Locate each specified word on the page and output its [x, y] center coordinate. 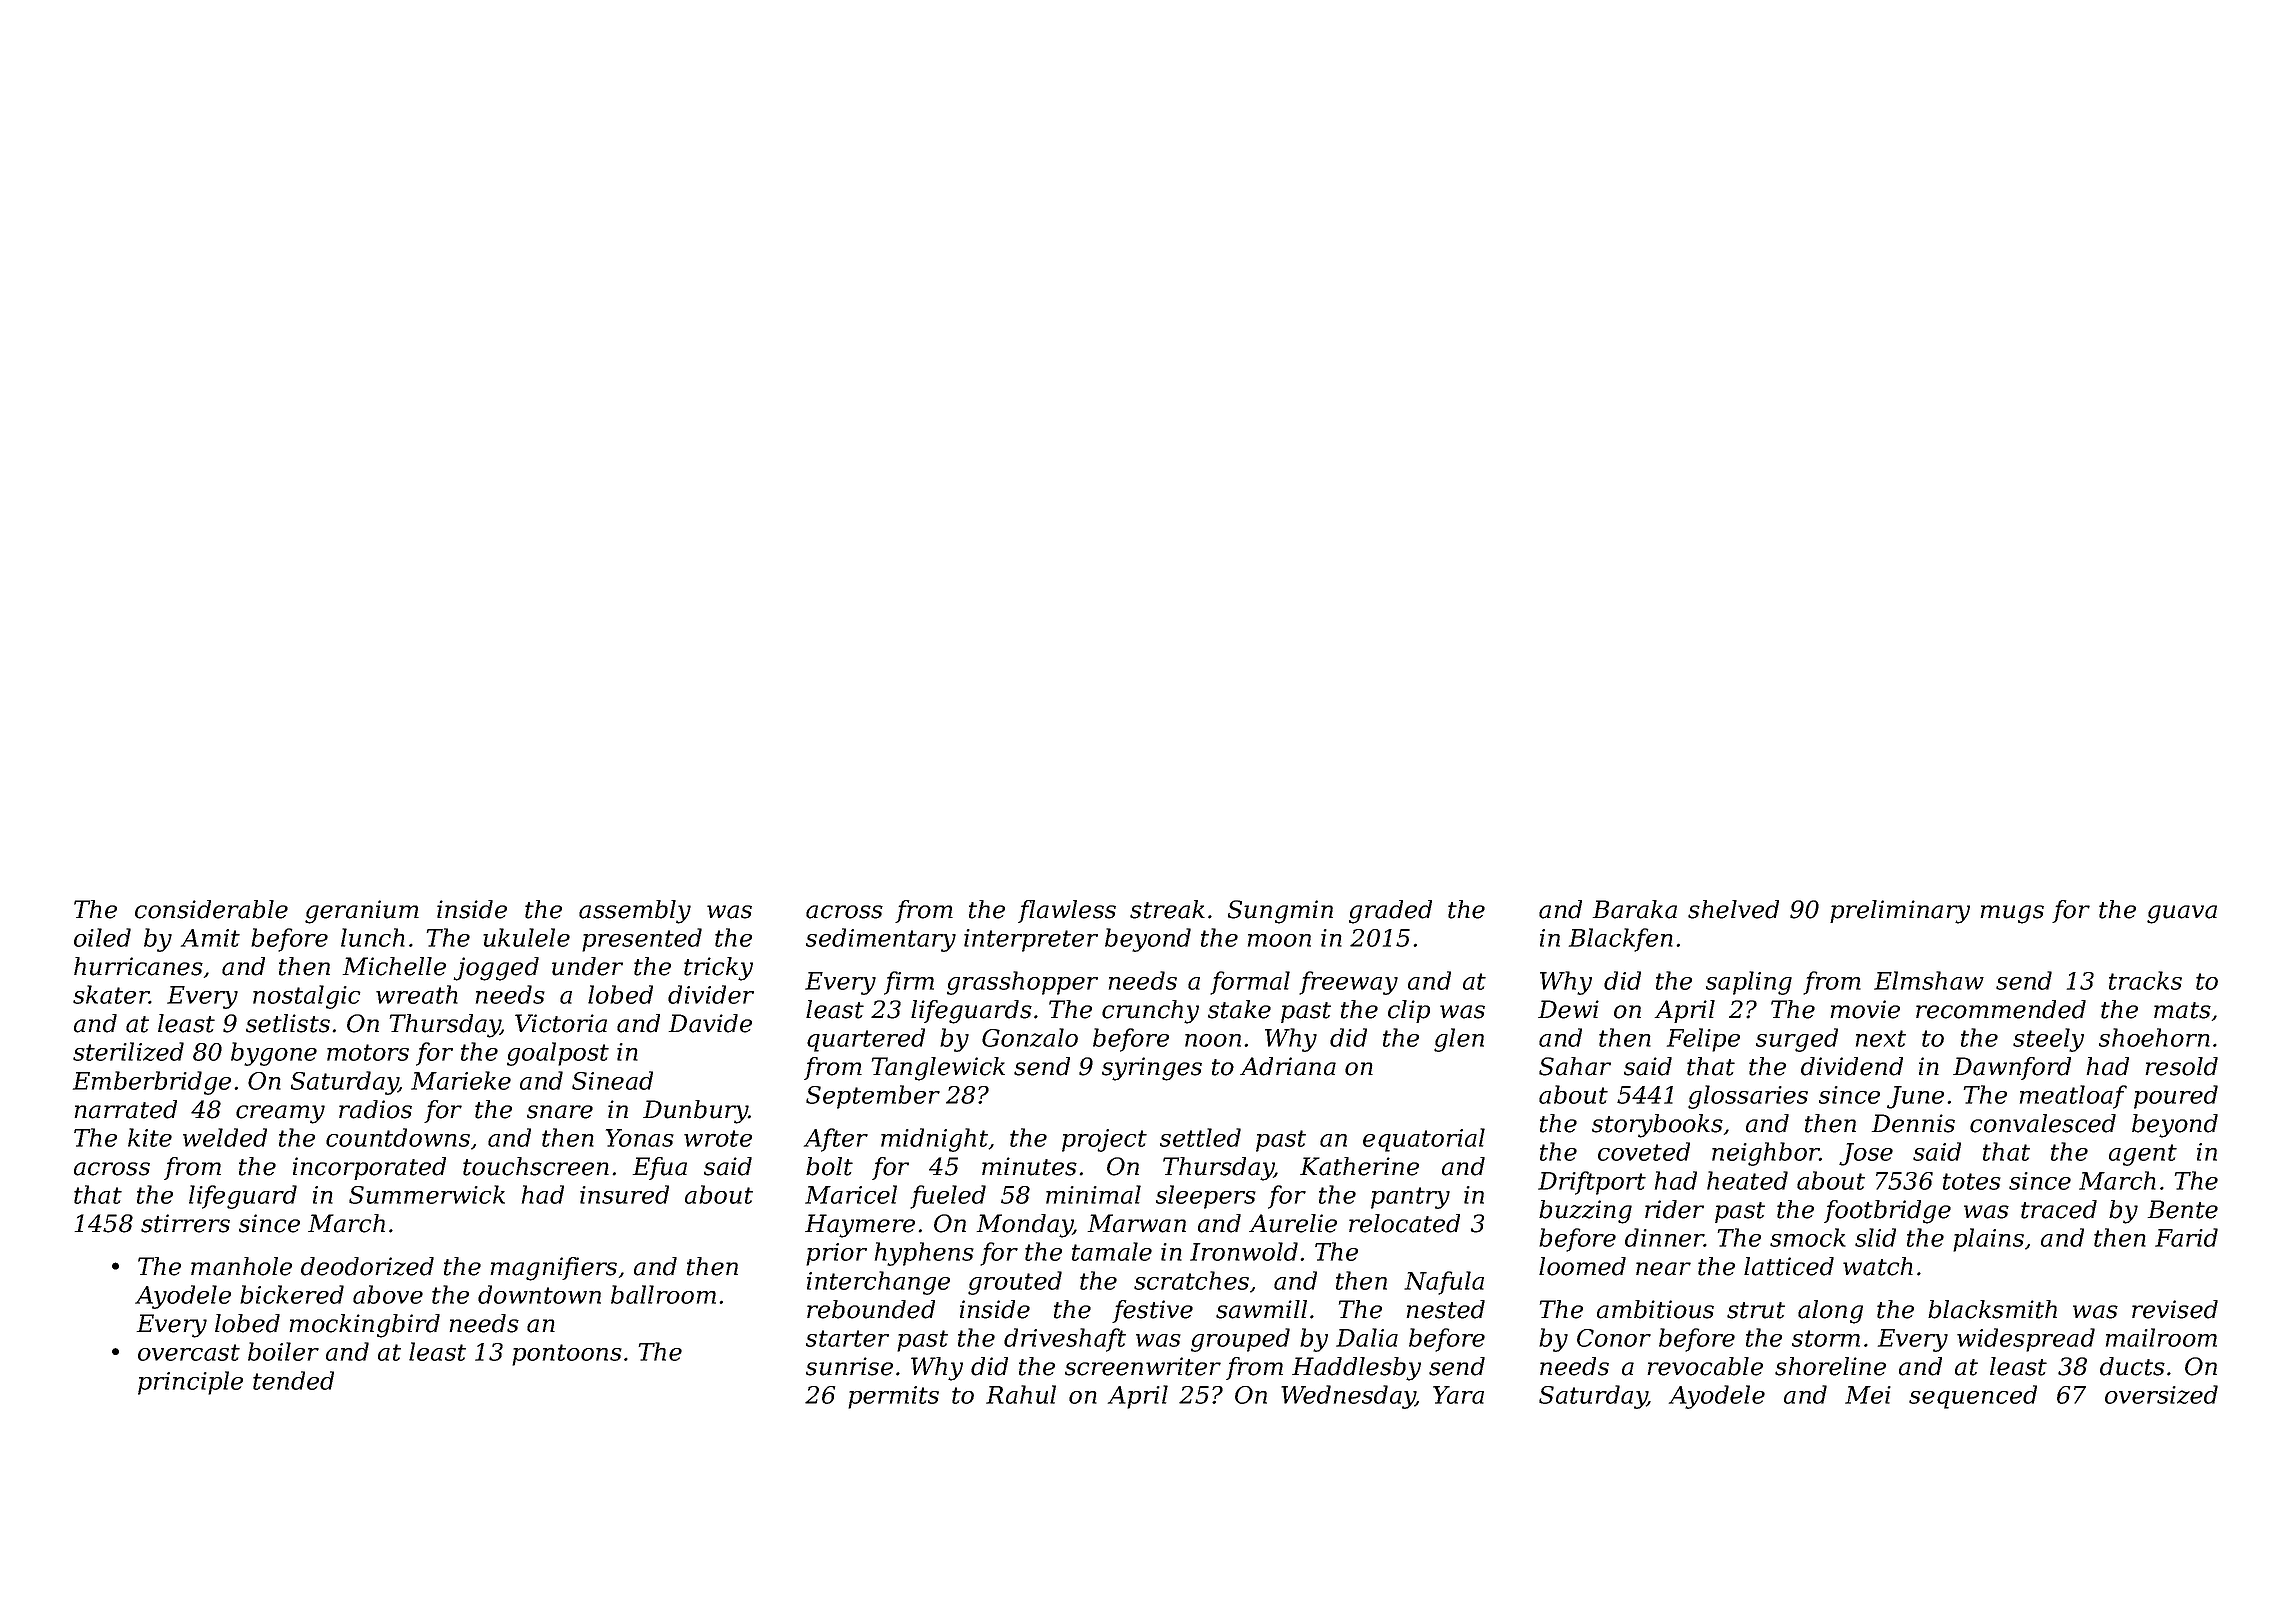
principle [190, 1383]
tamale [1112, 1251]
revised [2175, 1309]
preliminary [1900, 912]
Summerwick [427, 1194]
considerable [211, 909]
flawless [1067, 911]
